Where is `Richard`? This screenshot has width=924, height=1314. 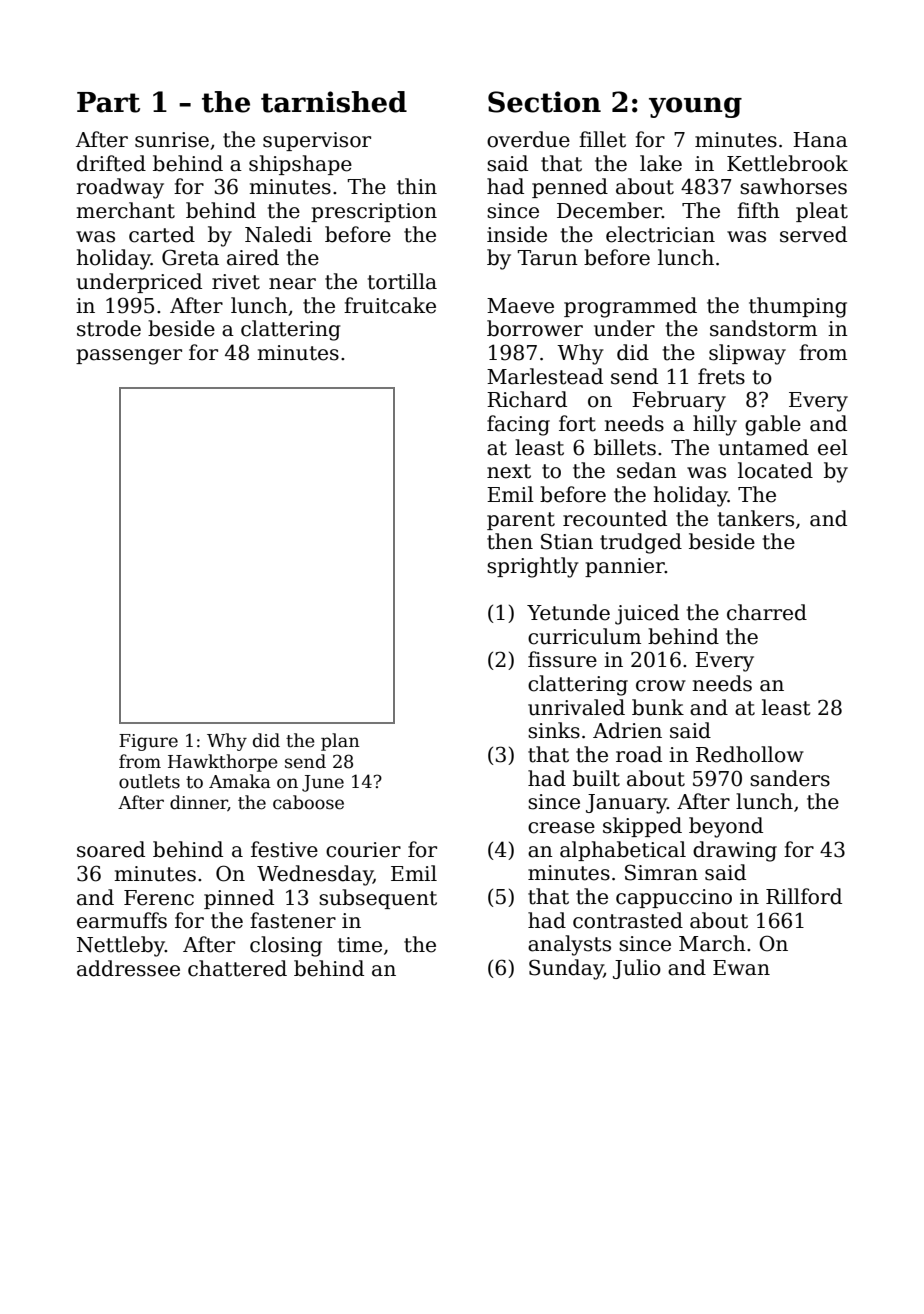 Richard is located at coordinates (527, 399).
